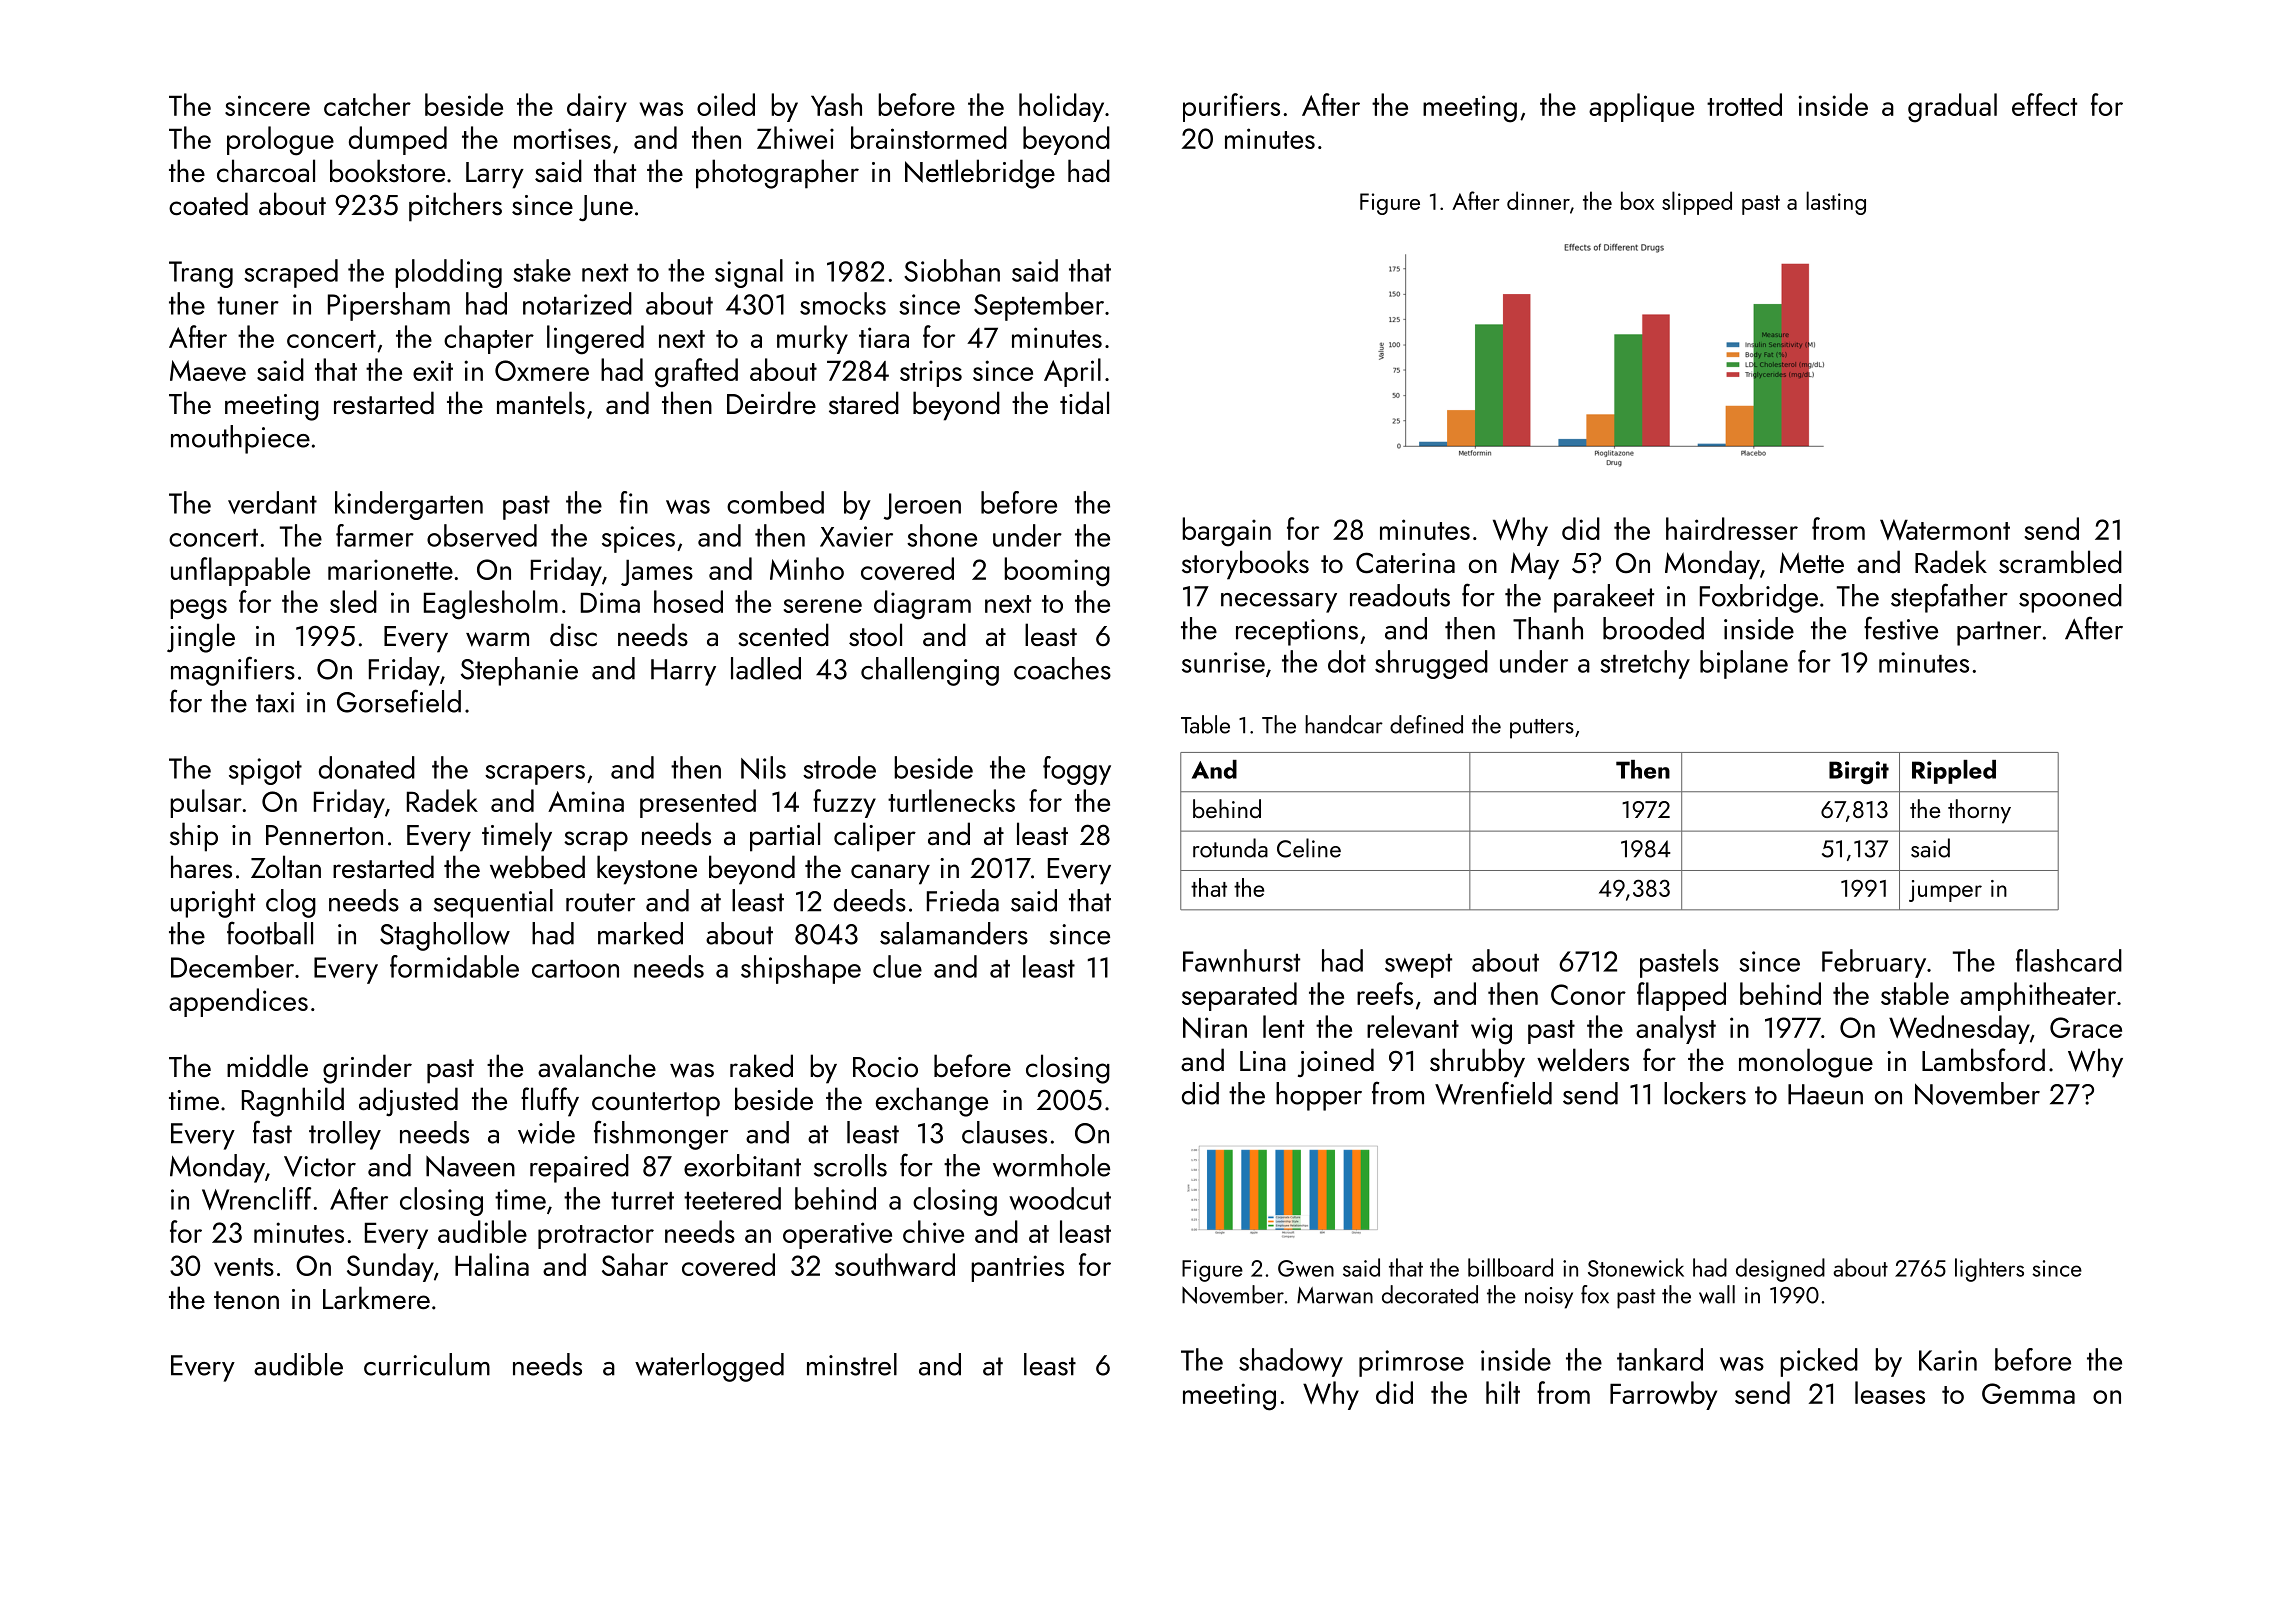  I want to click on coaches, so click(1062, 668).
